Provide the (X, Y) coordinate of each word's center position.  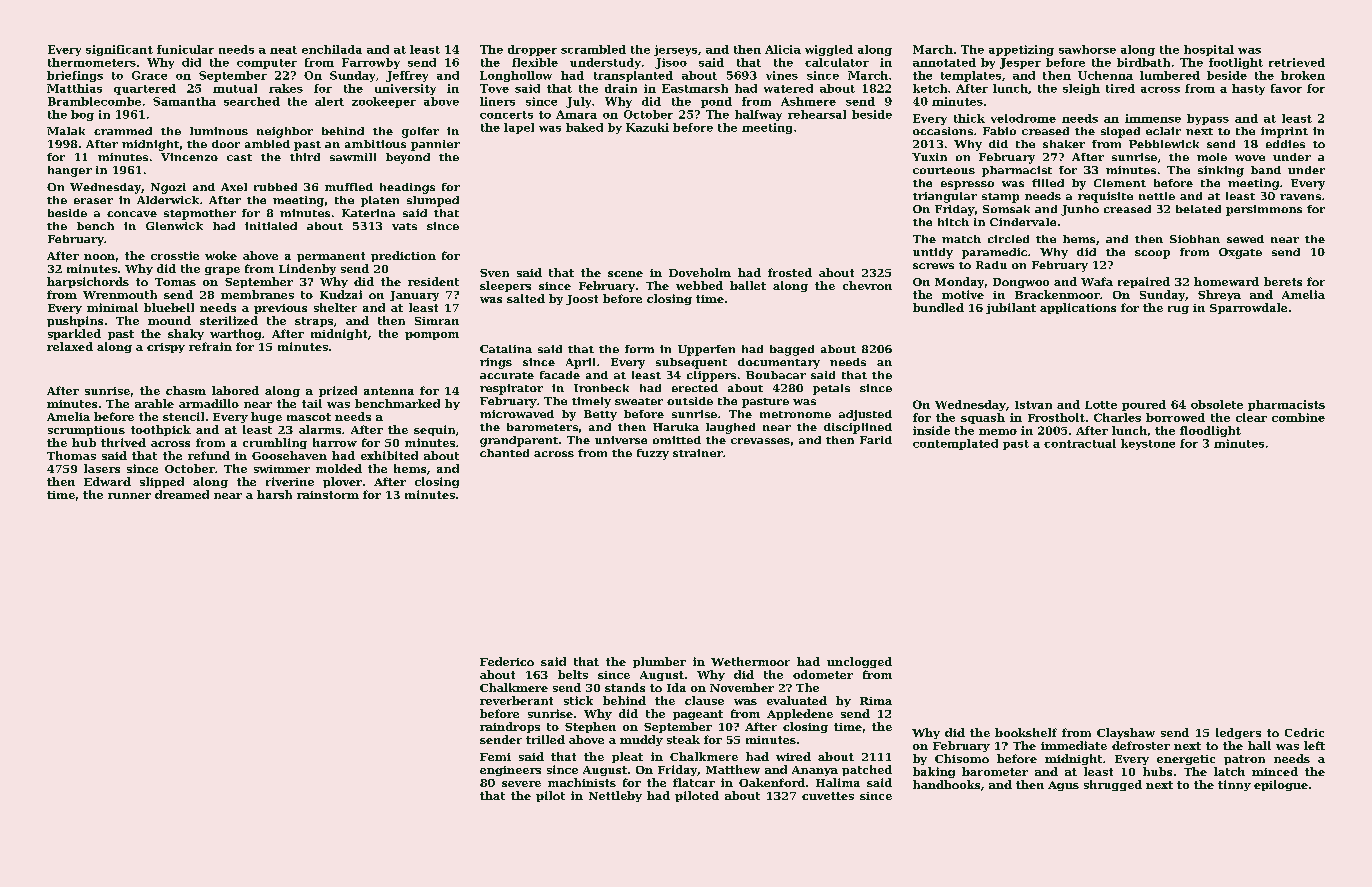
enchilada (332, 49)
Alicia (783, 49)
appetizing (1021, 50)
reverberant (516, 700)
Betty (600, 415)
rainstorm (328, 495)
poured (1144, 405)
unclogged (859, 662)
